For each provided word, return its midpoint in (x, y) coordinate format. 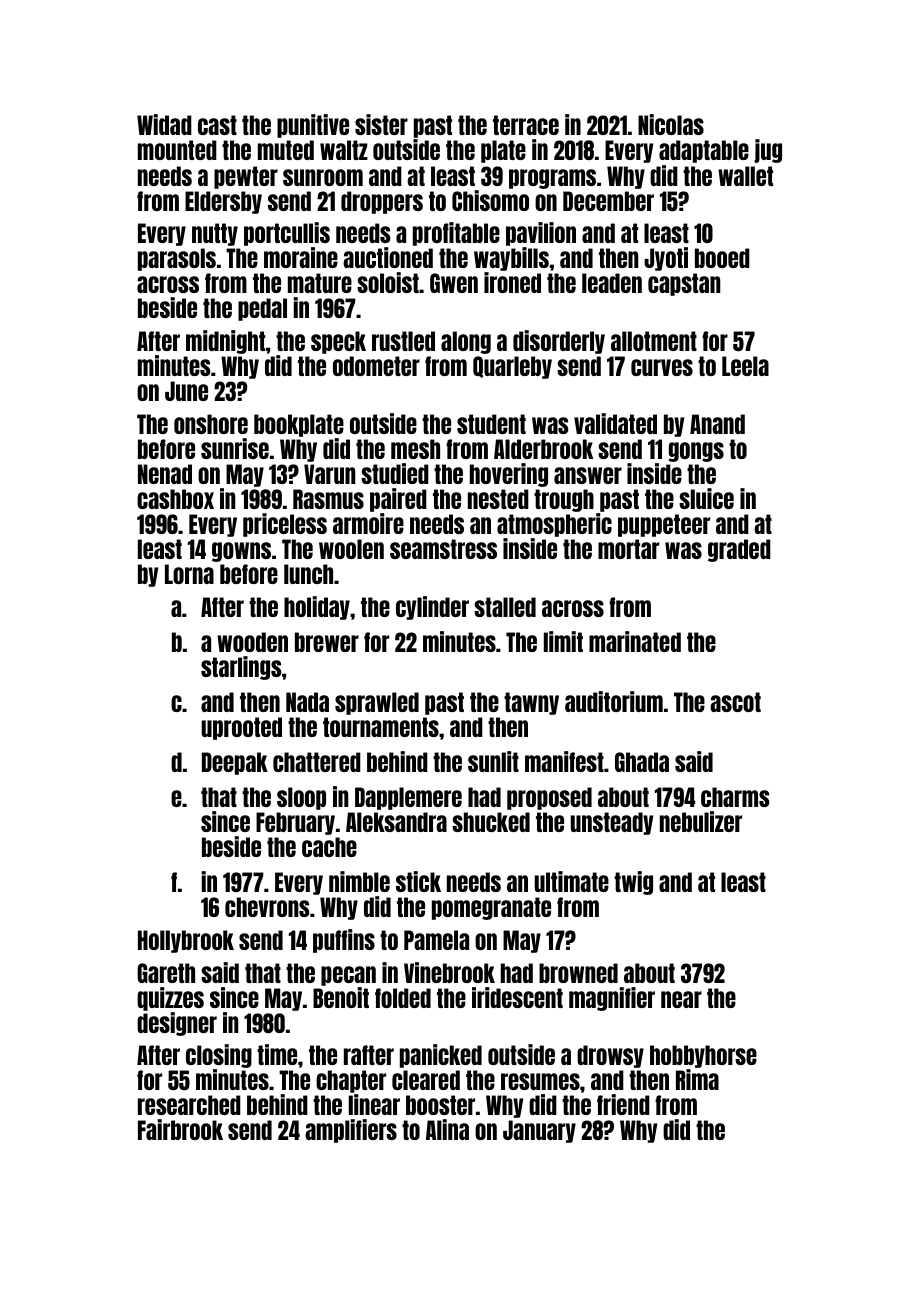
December (608, 201)
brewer (327, 642)
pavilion (541, 234)
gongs (696, 452)
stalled (505, 607)
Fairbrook (180, 1129)
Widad (164, 124)
